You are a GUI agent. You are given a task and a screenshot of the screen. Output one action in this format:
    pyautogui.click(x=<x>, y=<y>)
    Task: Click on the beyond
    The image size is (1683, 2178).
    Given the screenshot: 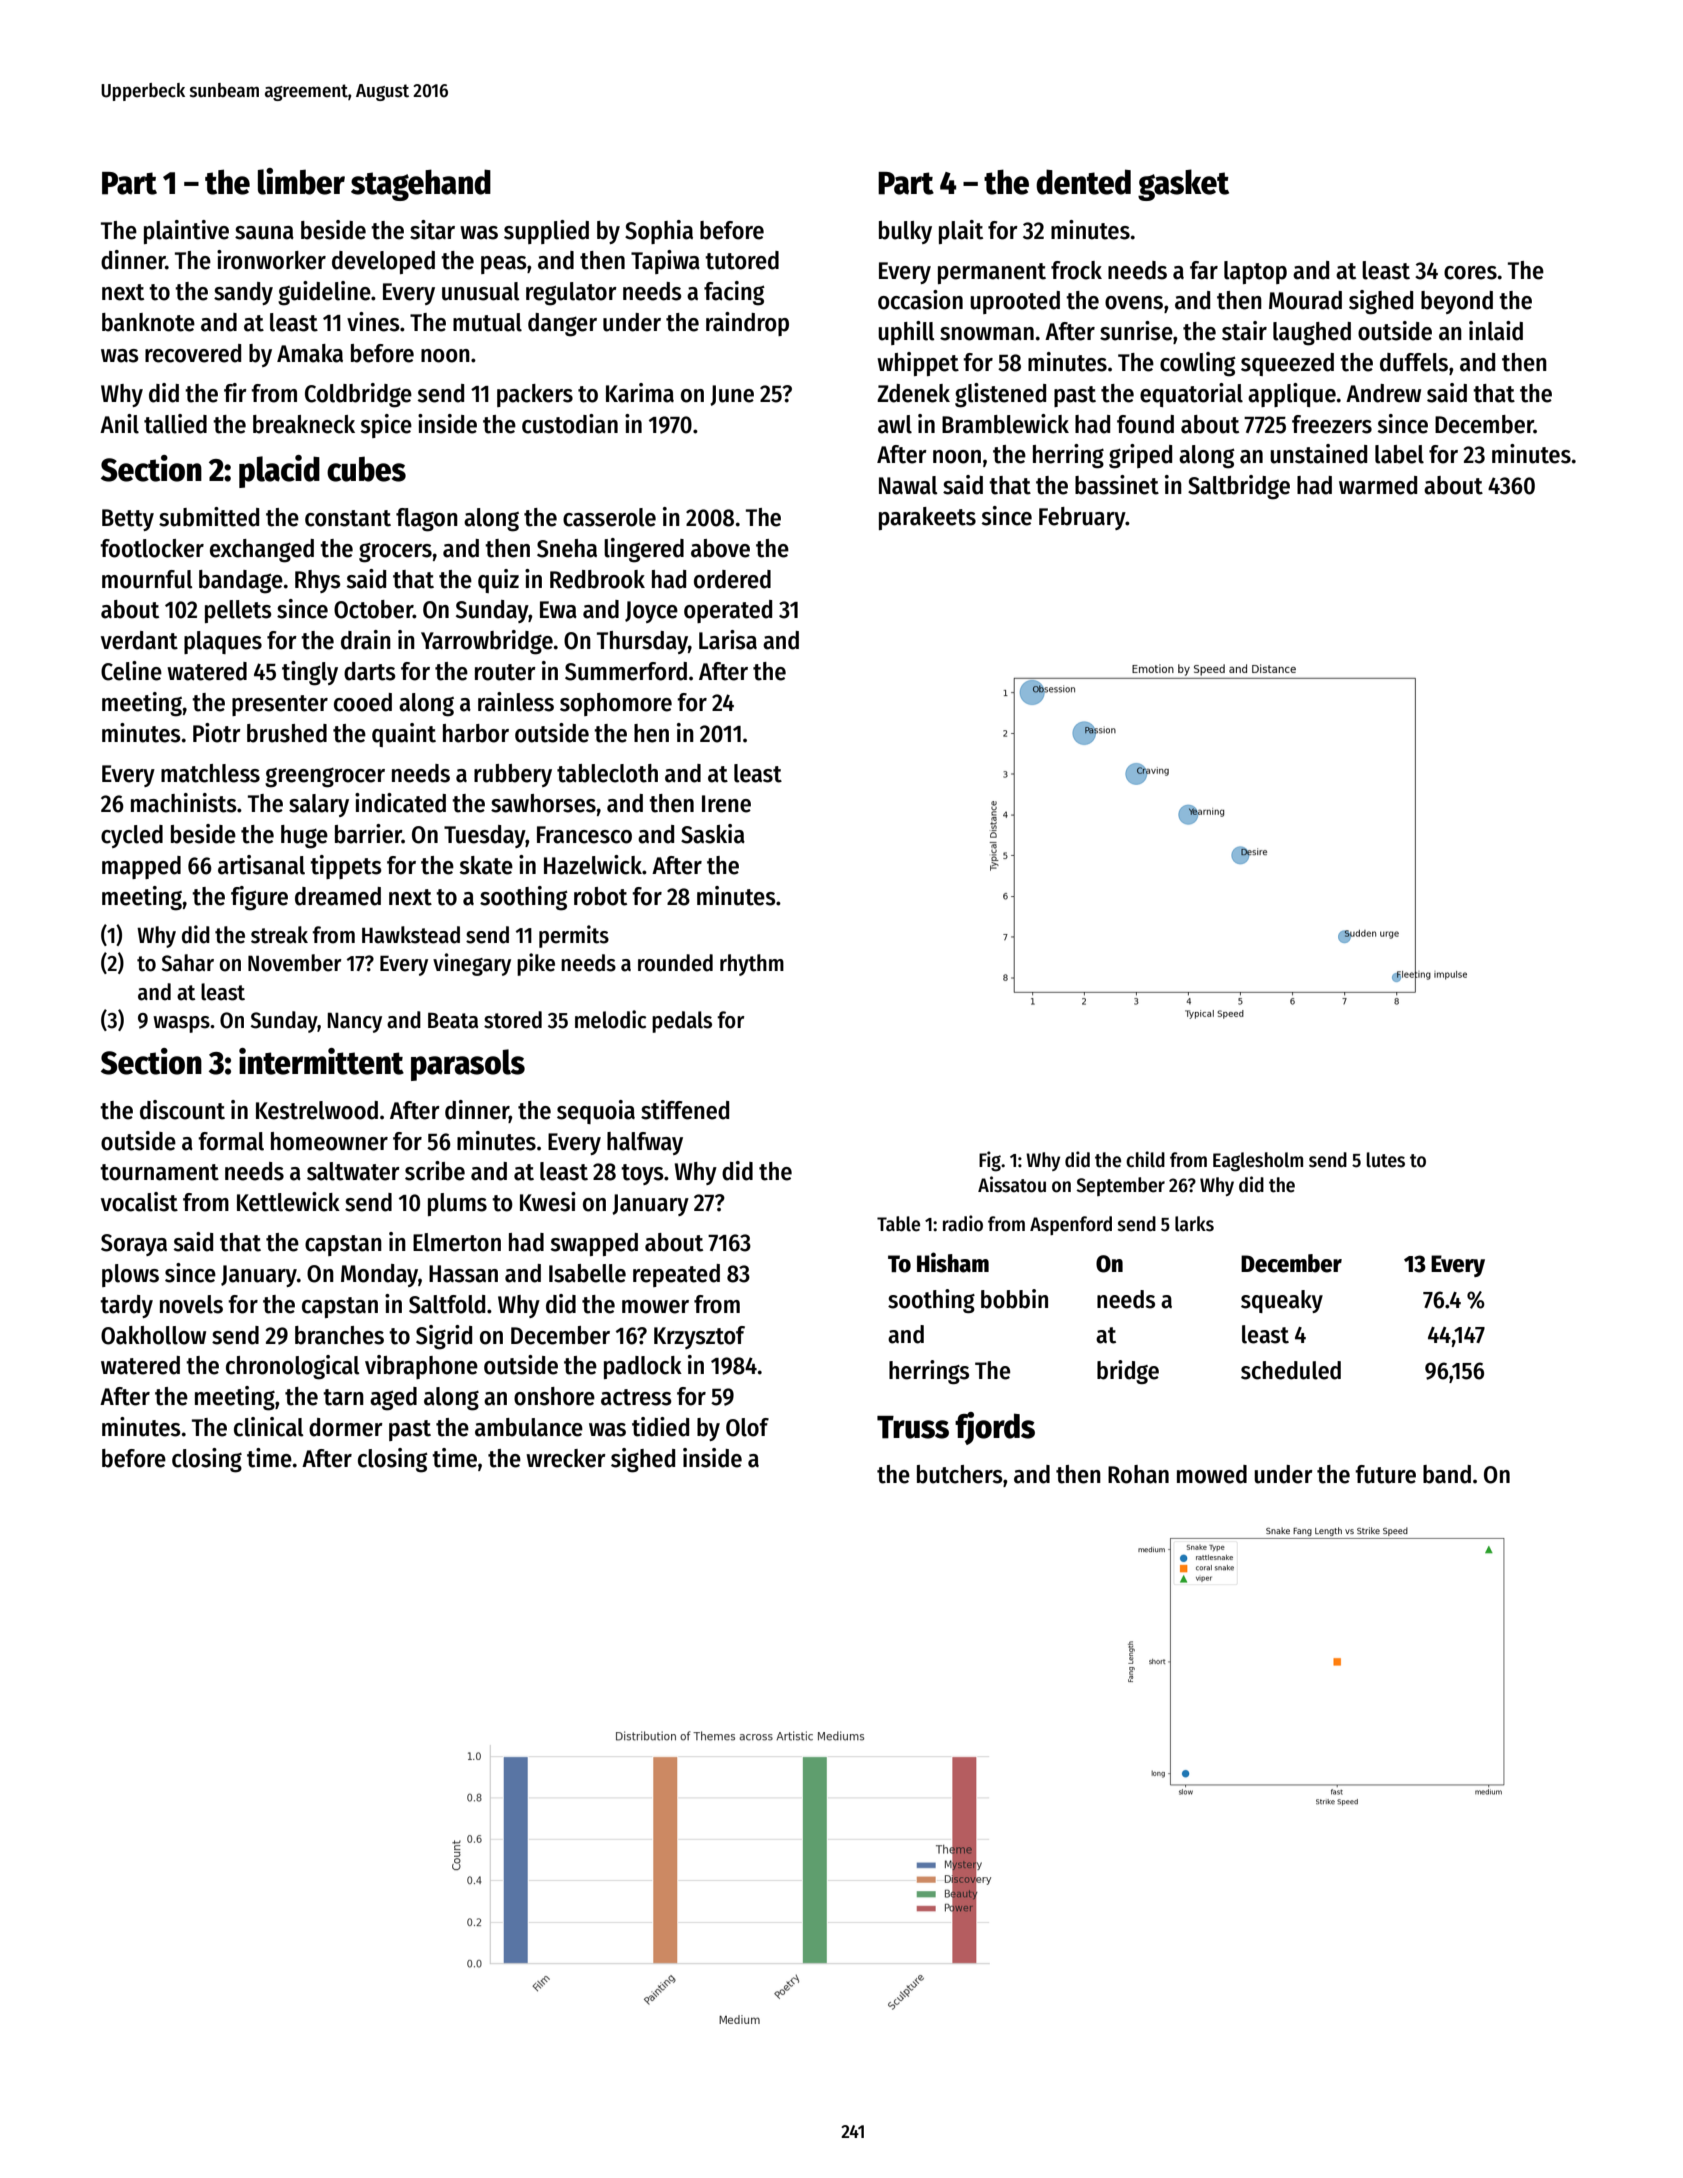 What is the action you would take?
    pyautogui.click(x=1457, y=302)
